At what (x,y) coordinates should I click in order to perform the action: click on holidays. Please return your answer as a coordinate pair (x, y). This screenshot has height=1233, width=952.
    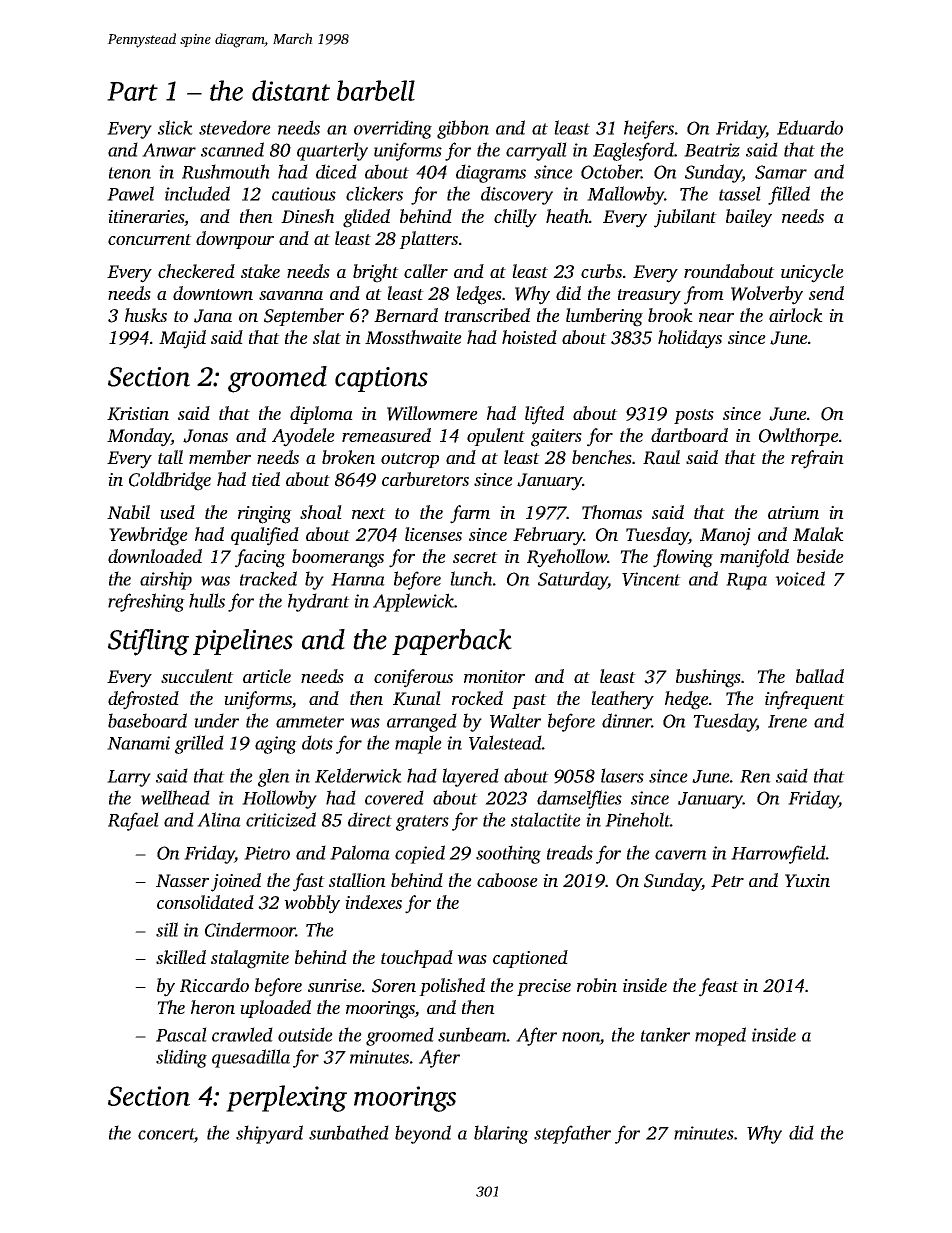
    Looking at the image, I should click on (690, 339).
